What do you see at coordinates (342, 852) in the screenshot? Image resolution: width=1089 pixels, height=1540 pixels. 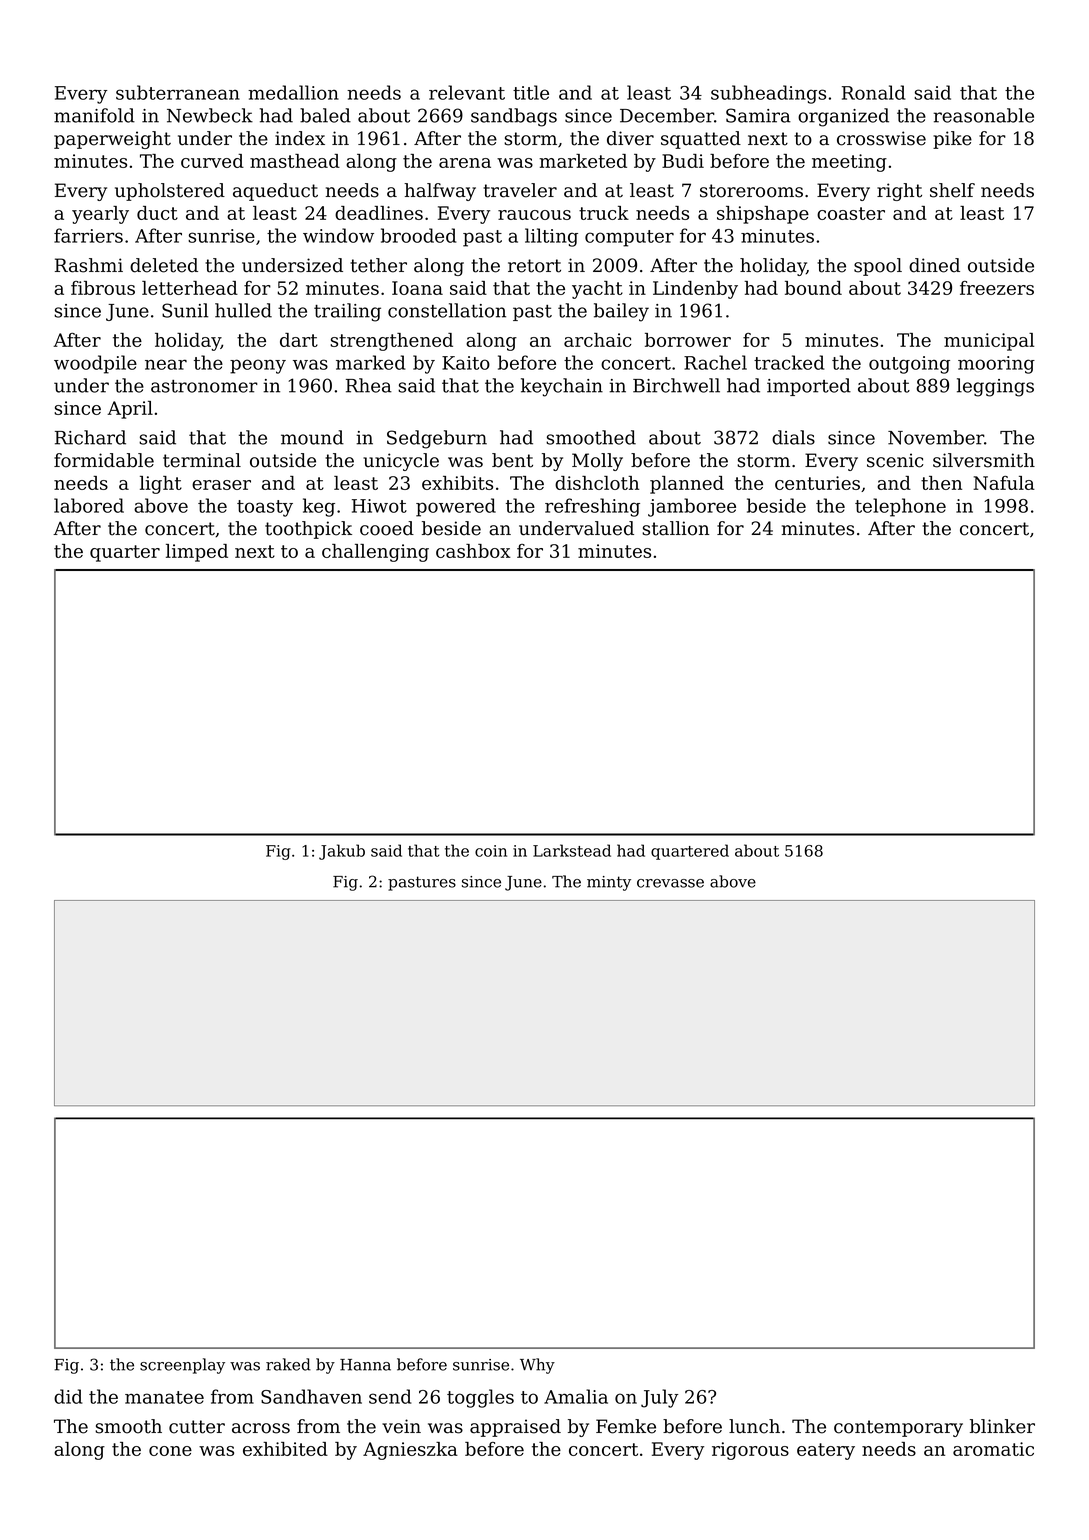 I see `Jakub` at bounding box center [342, 852].
